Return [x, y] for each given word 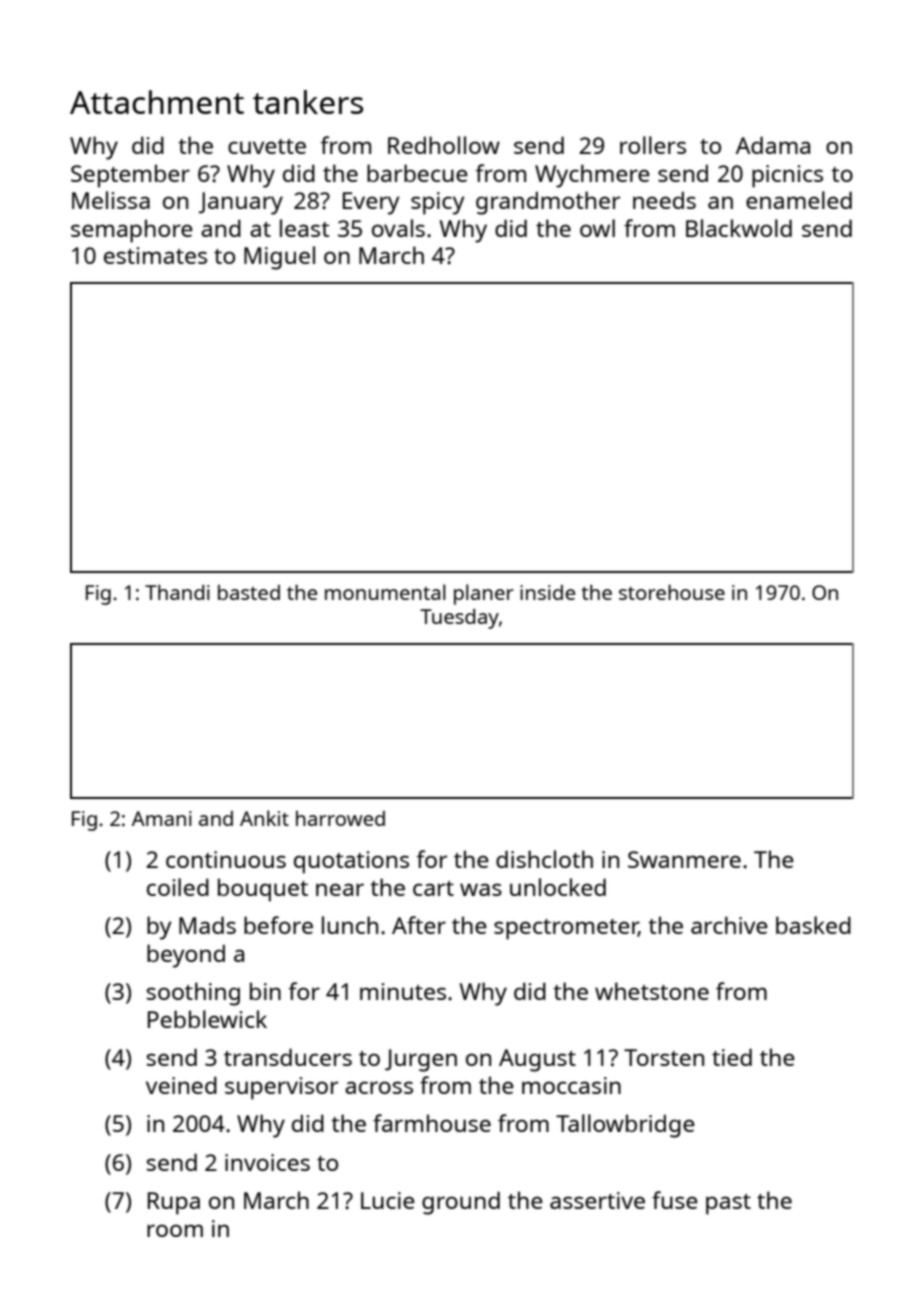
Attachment [157, 102]
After [419, 925]
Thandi [177, 592]
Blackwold [739, 228]
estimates [155, 255]
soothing [193, 994]
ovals [398, 228]
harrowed [340, 818]
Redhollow [444, 145]
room [175, 1230]
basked [813, 925]
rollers [653, 145]
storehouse [672, 592]
